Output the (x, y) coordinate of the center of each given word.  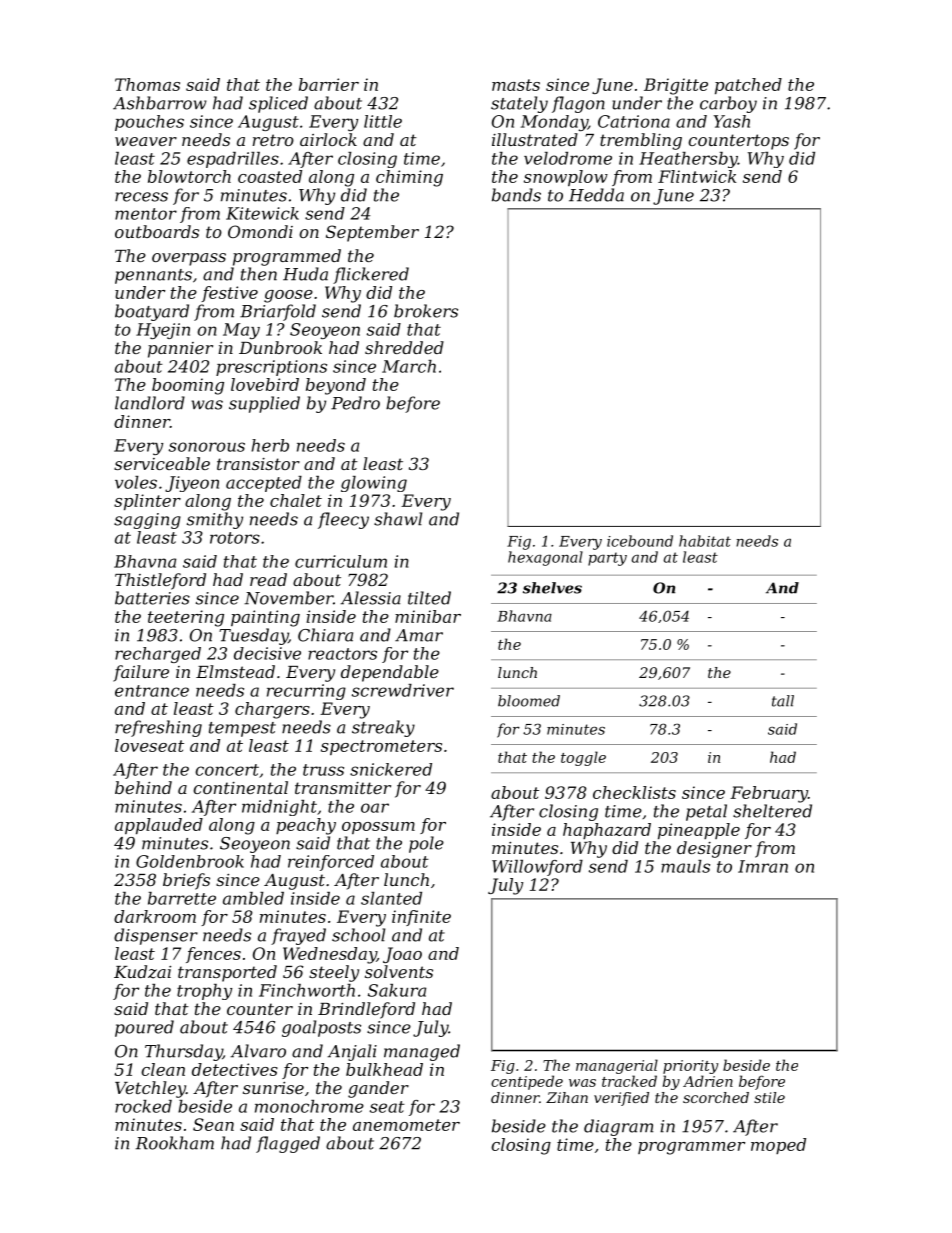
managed (422, 1052)
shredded (404, 347)
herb (270, 445)
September (372, 233)
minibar (428, 616)
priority (690, 1067)
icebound (640, 541)
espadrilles (233, 160)
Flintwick (697, 176)
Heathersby (688, 160)
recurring (306, 692)
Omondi (260, 231)
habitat (705, 541)
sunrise (273, 1087)
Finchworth (307, 990)
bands (516, 195)
